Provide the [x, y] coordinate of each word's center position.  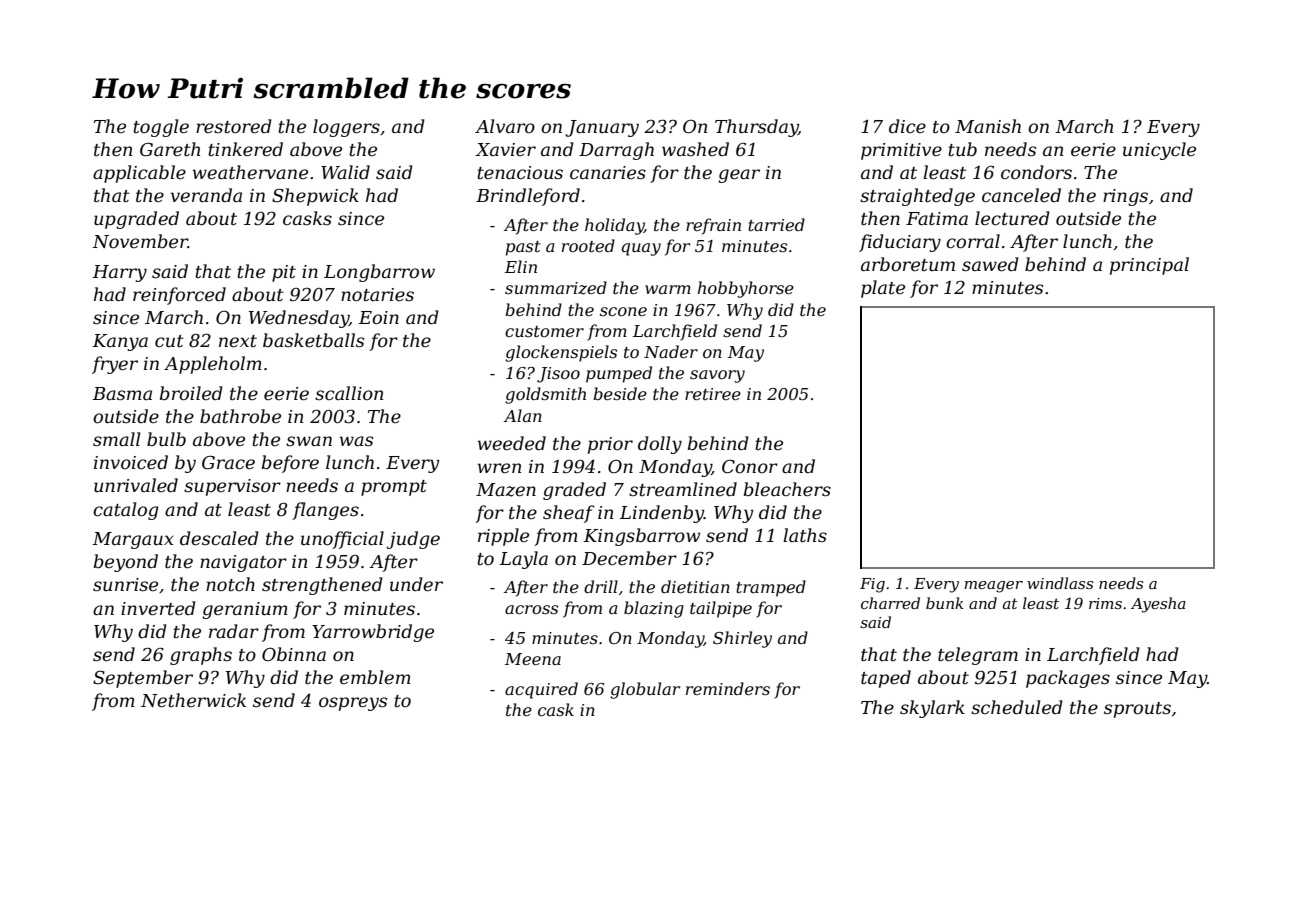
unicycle [1159, 151]
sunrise [125, 585]
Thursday [756, 128]
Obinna [294, 654]
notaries [377, 294]
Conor [750, 467]
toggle [161, 128]
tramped [771, 588]
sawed [990, 264]
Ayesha [1158, 605]
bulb [166, 439]
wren [499, 468]
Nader [671, 351]
